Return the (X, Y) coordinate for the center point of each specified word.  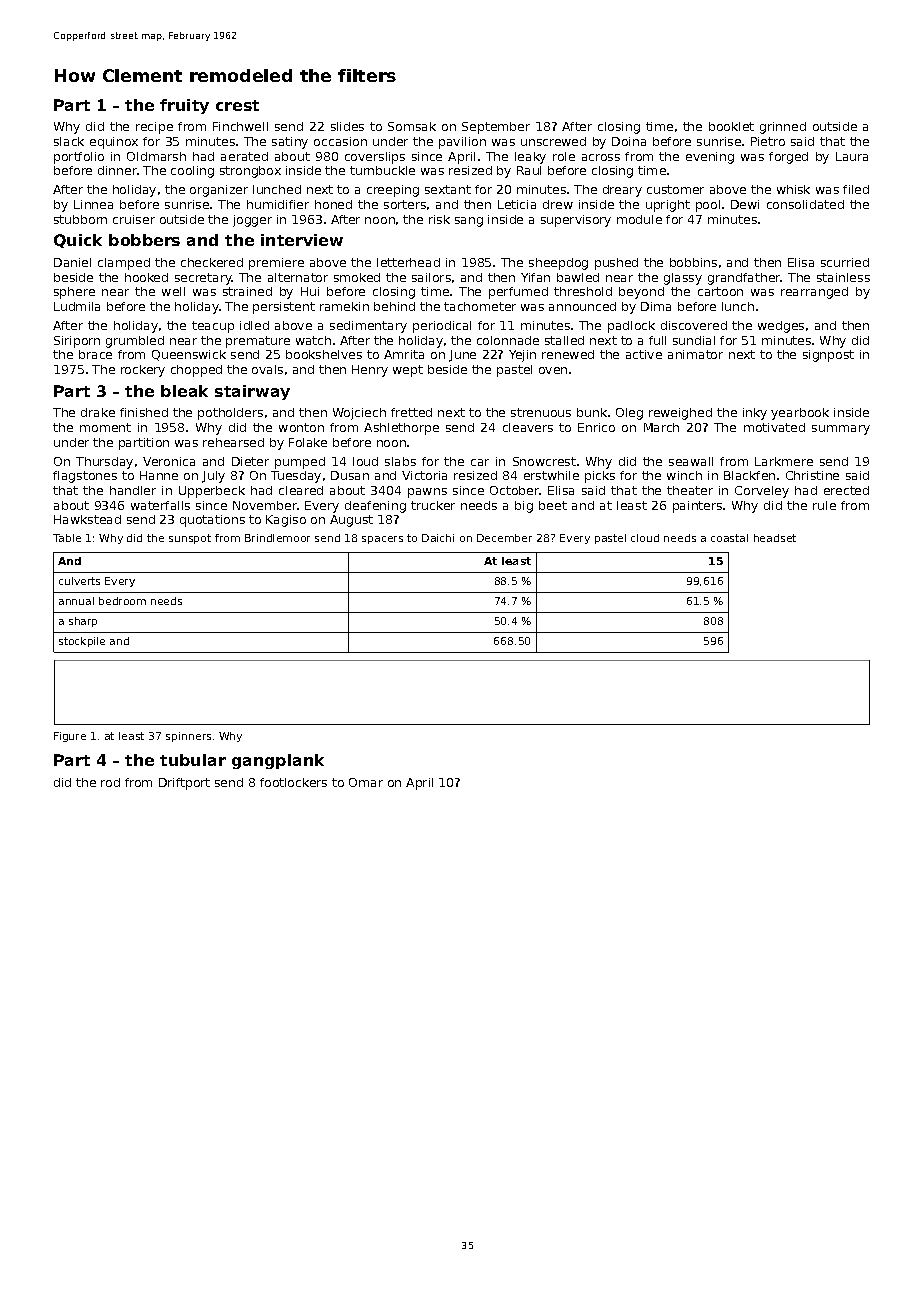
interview (302, 240)
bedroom (122, 601)
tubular (193, 760)
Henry (370, 371)
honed (333, 204)
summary (841, 430)
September (496, 128)
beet (553, 505)
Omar (366, 782)
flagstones (85, 477)
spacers (382, 540)
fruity (184, 106)
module (639, 219)
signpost (828, 356)
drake (98, 412)
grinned (783, 128)
